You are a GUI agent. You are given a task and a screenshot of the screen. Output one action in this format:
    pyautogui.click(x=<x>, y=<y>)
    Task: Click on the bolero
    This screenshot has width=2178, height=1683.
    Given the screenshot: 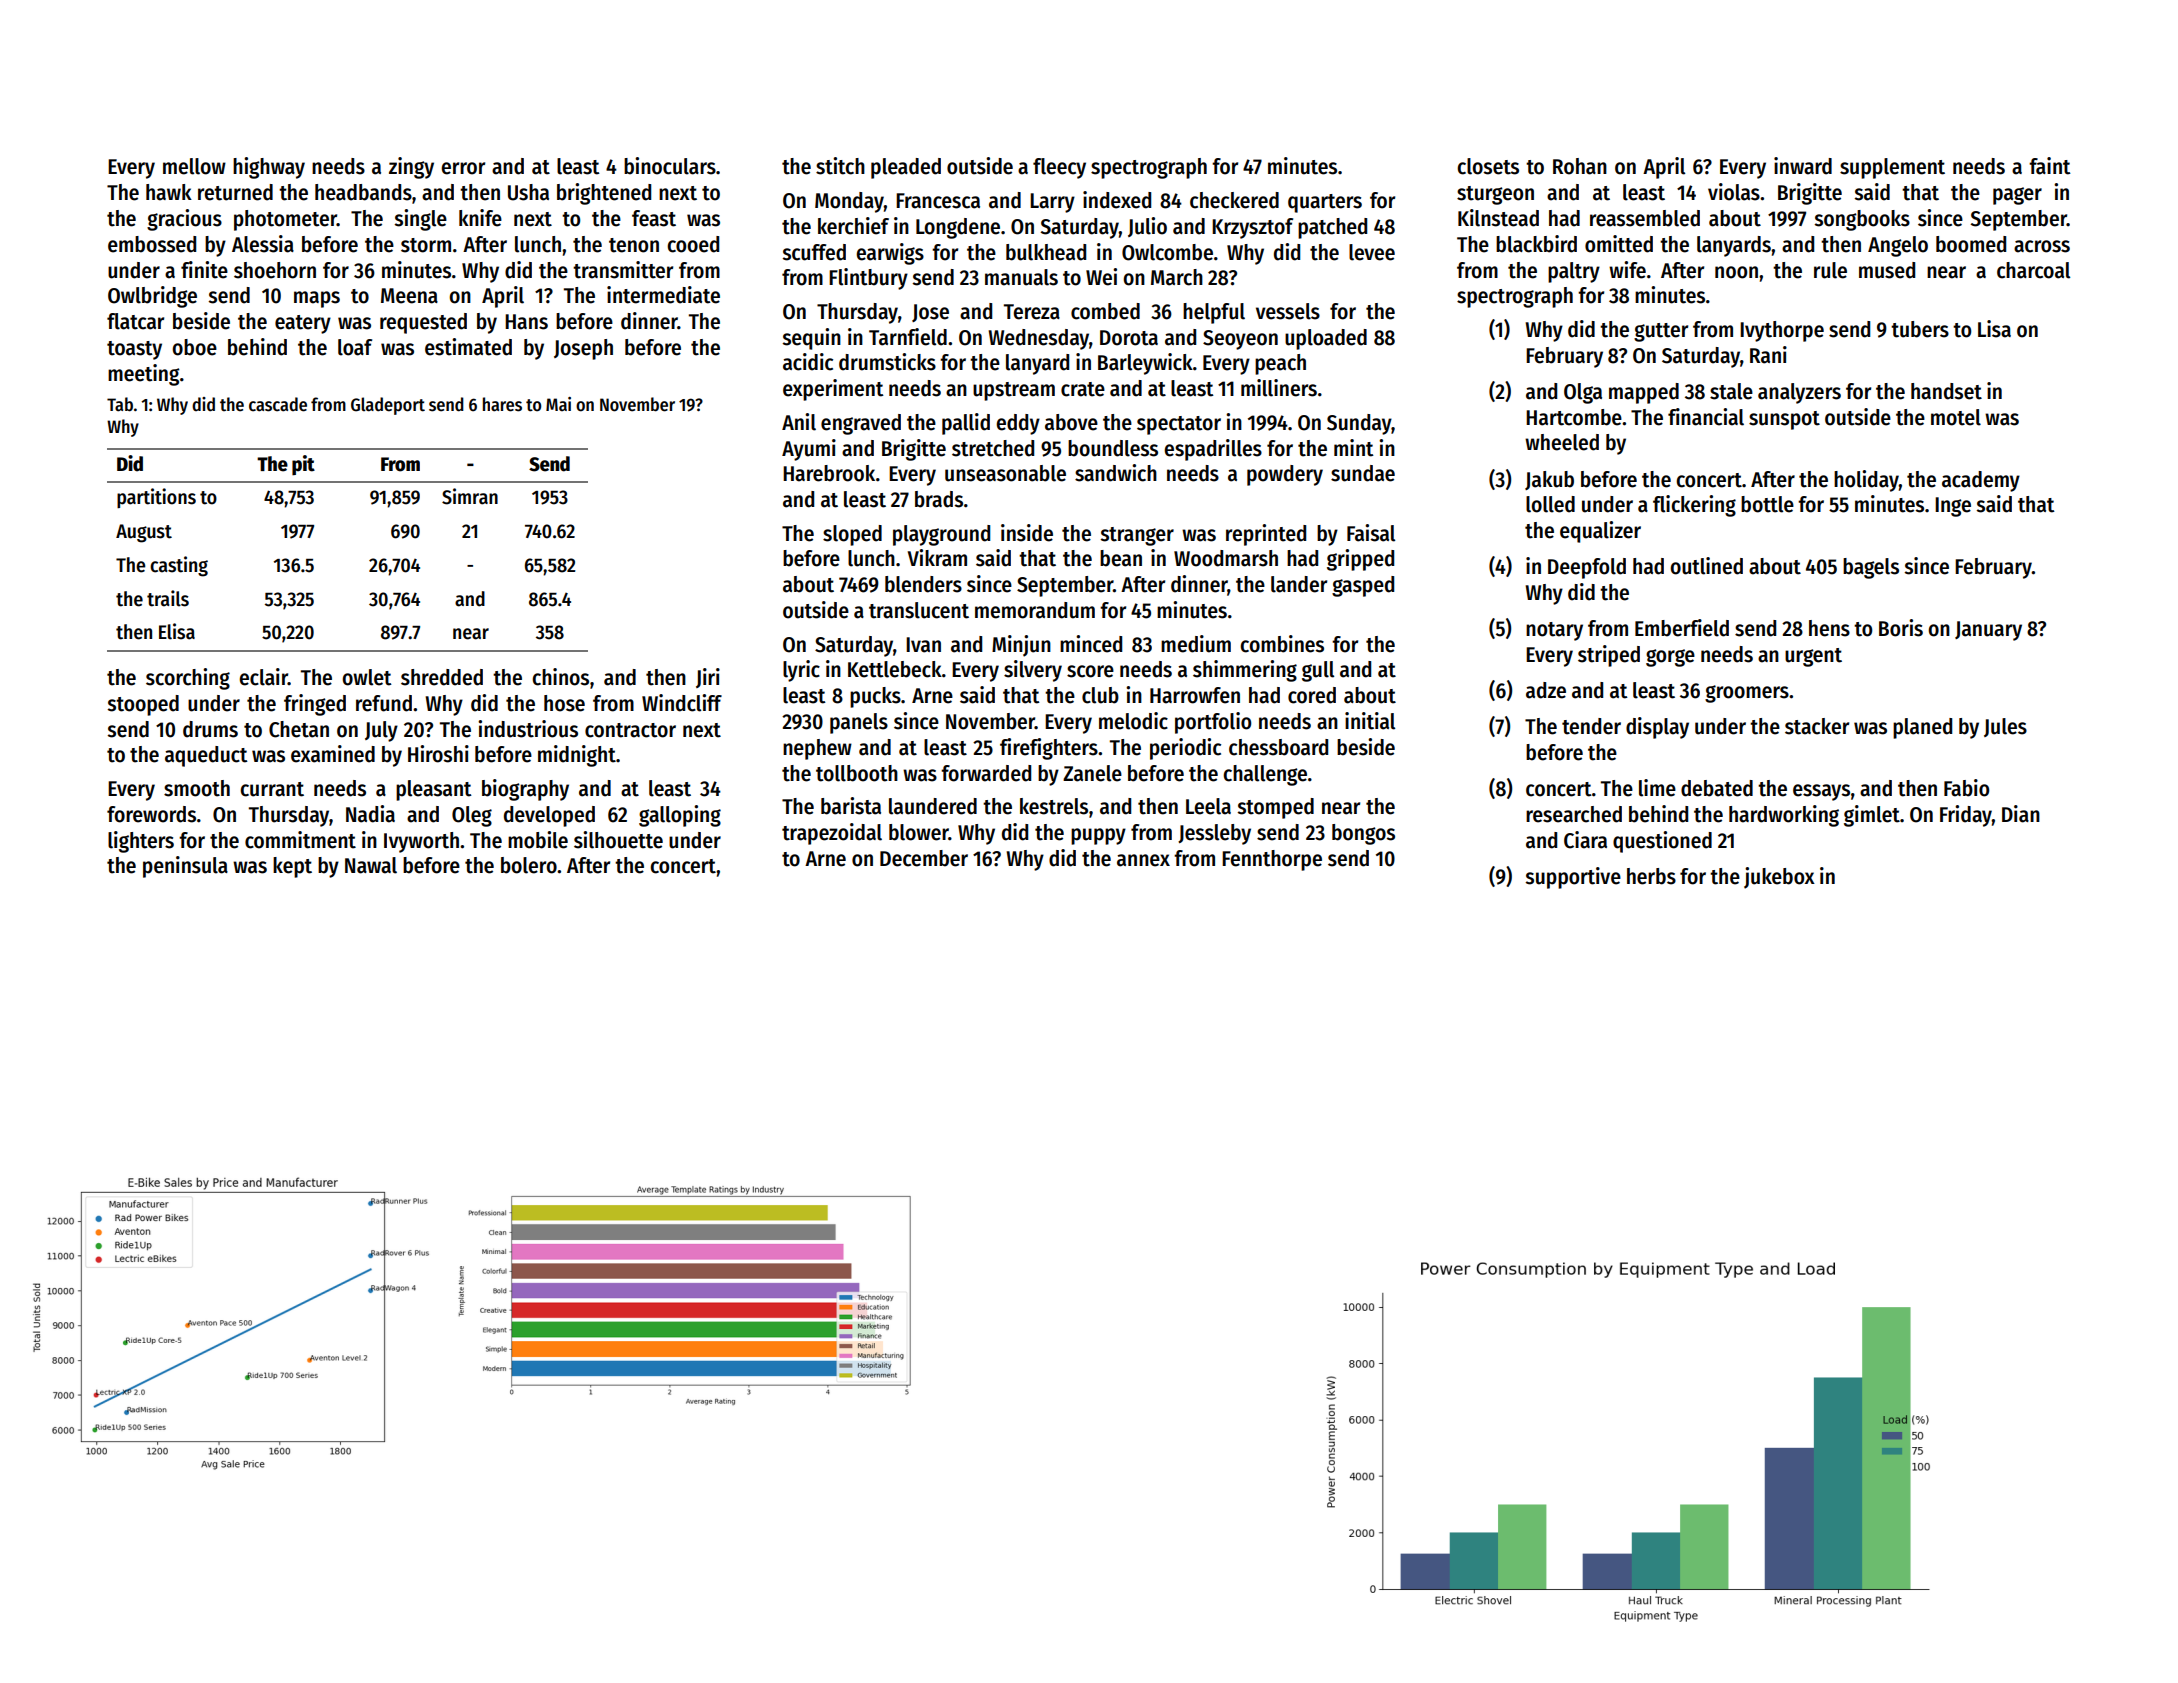 What is the action you would take?
    pyautogui.click(x=529, y=865)
